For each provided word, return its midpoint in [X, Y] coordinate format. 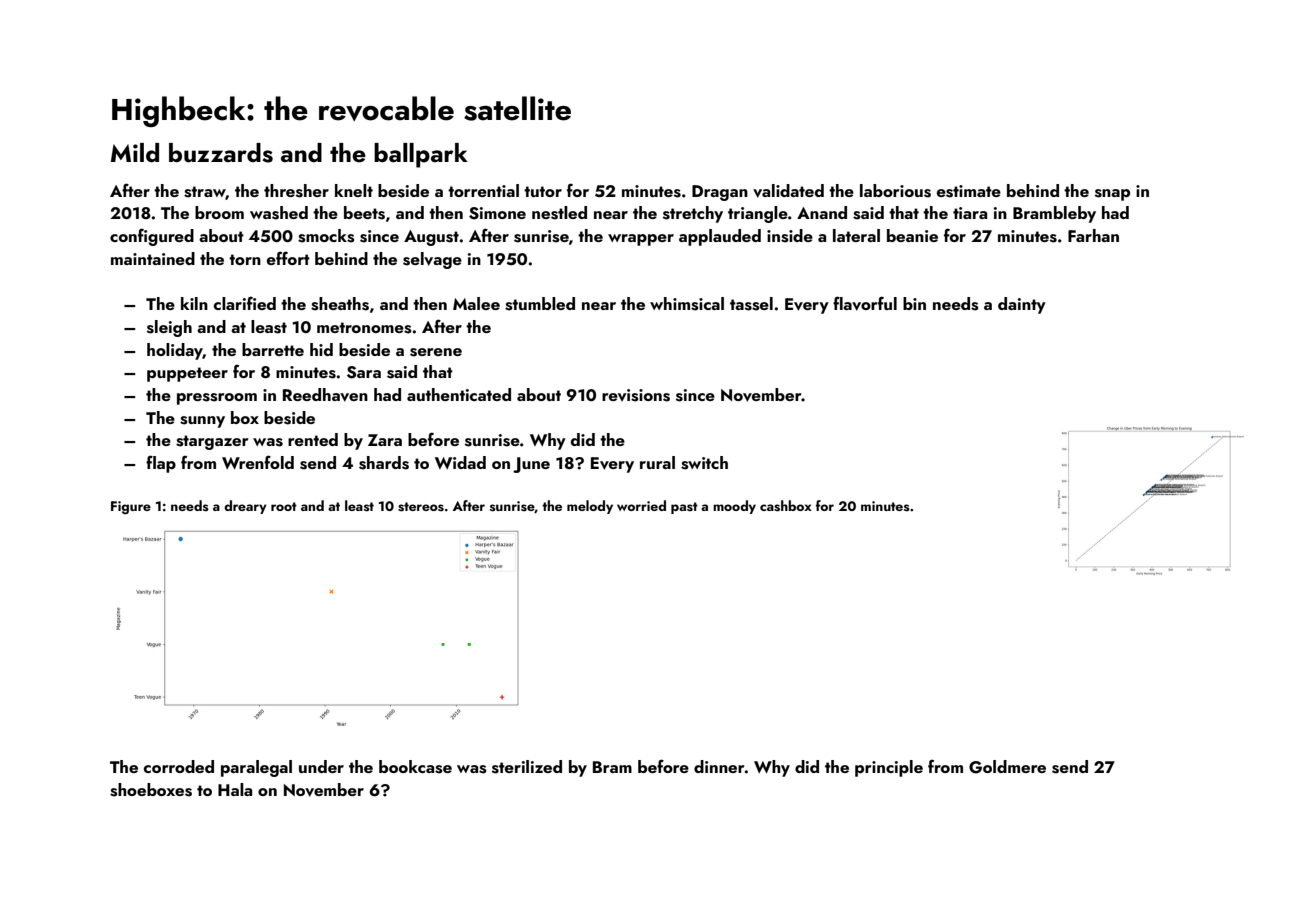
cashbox [786, 506]
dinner [719, 766]
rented [313, 439]
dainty [1022, 305]
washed [279, 213]
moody [734, 507]
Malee [476, 303]
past [684, 508]
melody [590, 507]
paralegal [256, 768]
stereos [421, 507]
